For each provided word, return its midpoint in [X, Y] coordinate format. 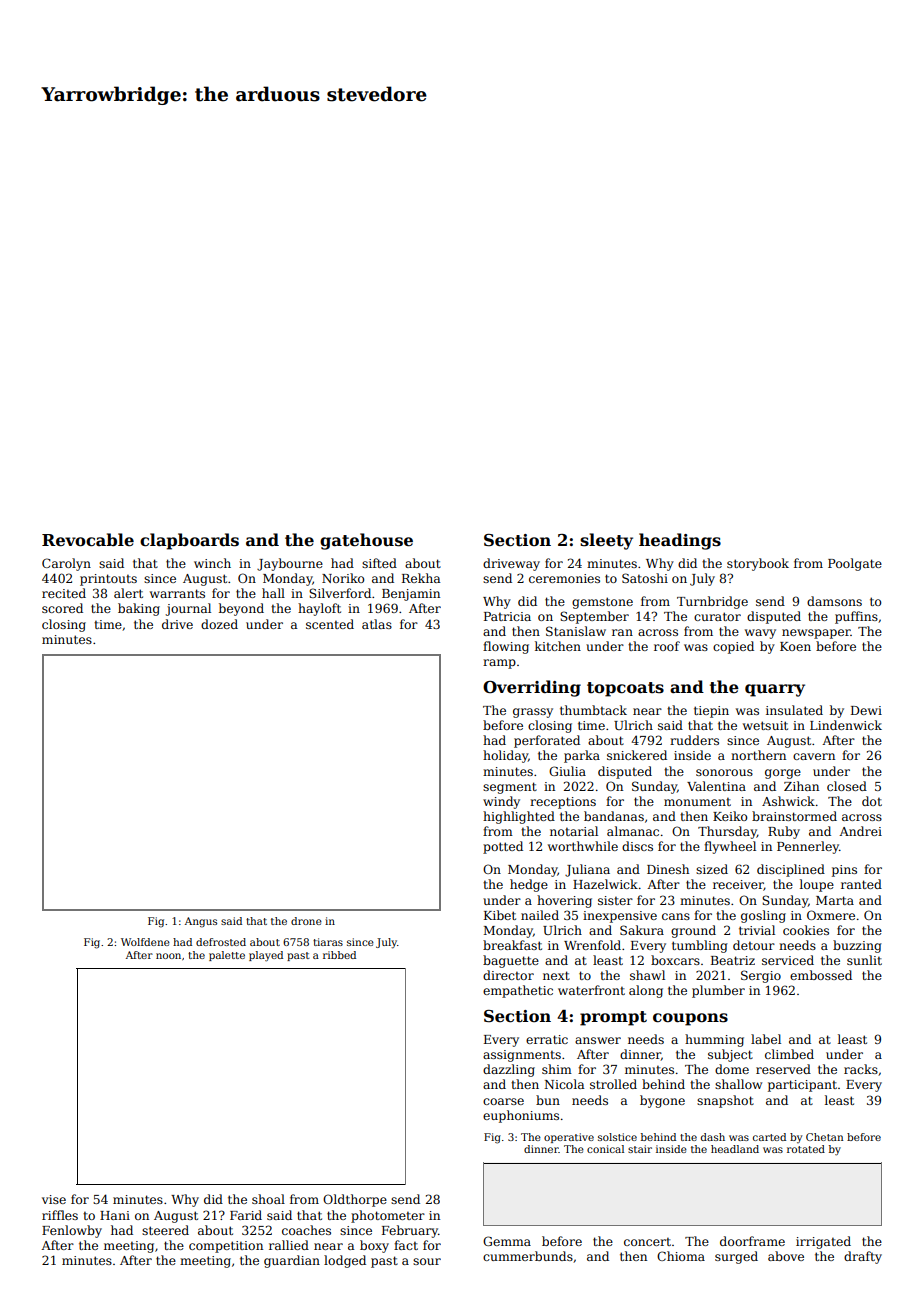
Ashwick [788, 801]
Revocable [88, 540]
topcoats [625, 689]
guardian [292, 1261]
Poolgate [855, 564]
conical [605, 1149]
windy [501, 802]
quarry [775, 690]
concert [647, 1242]
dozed [219, 624]
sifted [379, 563]
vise [54, 1199]
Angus [201, 922]
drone [306, 921]
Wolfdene [145, 942]
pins [844, 871]
